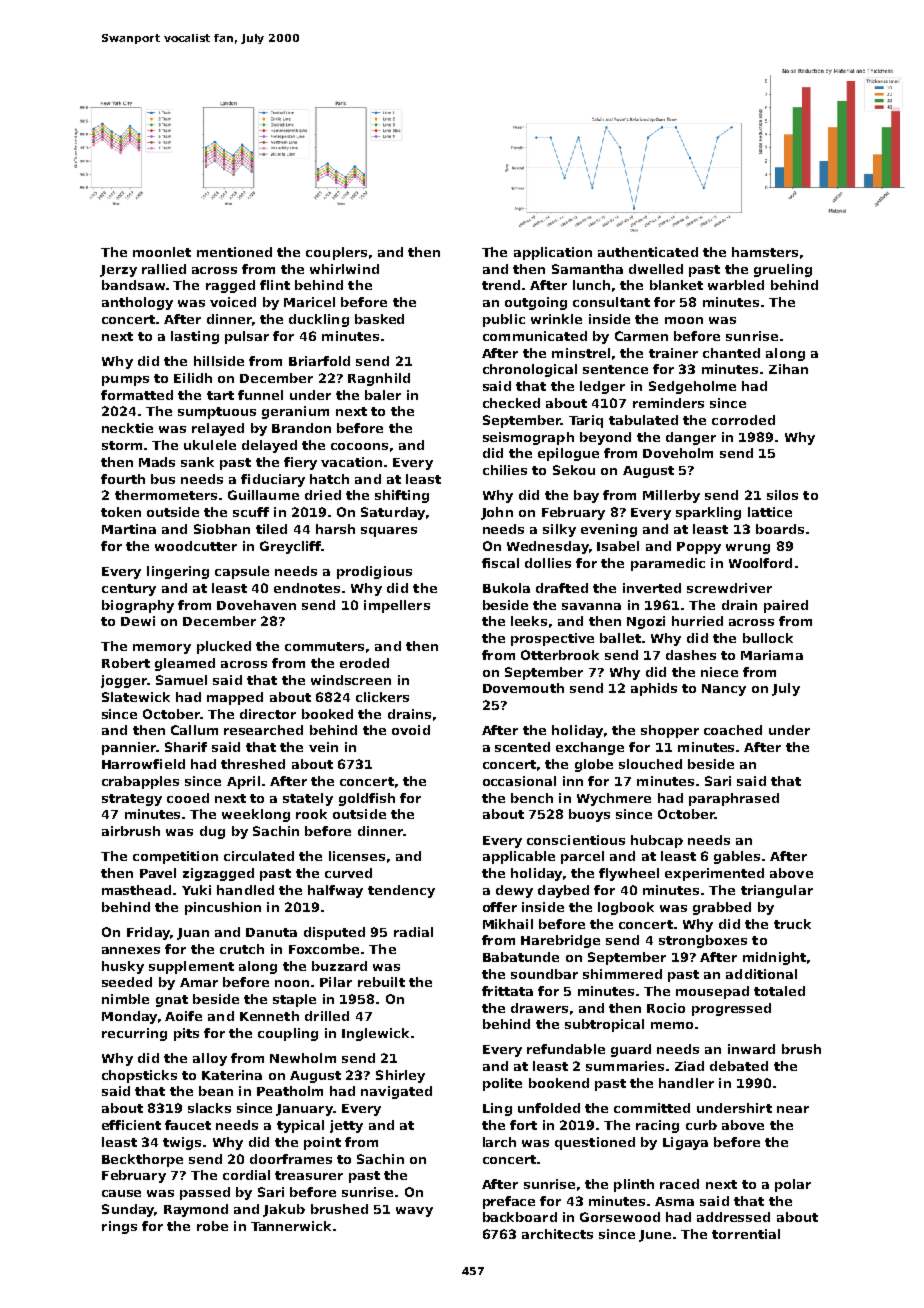 This image has width=924, height=1308. I want to click on lattice, so click(770, 512).
